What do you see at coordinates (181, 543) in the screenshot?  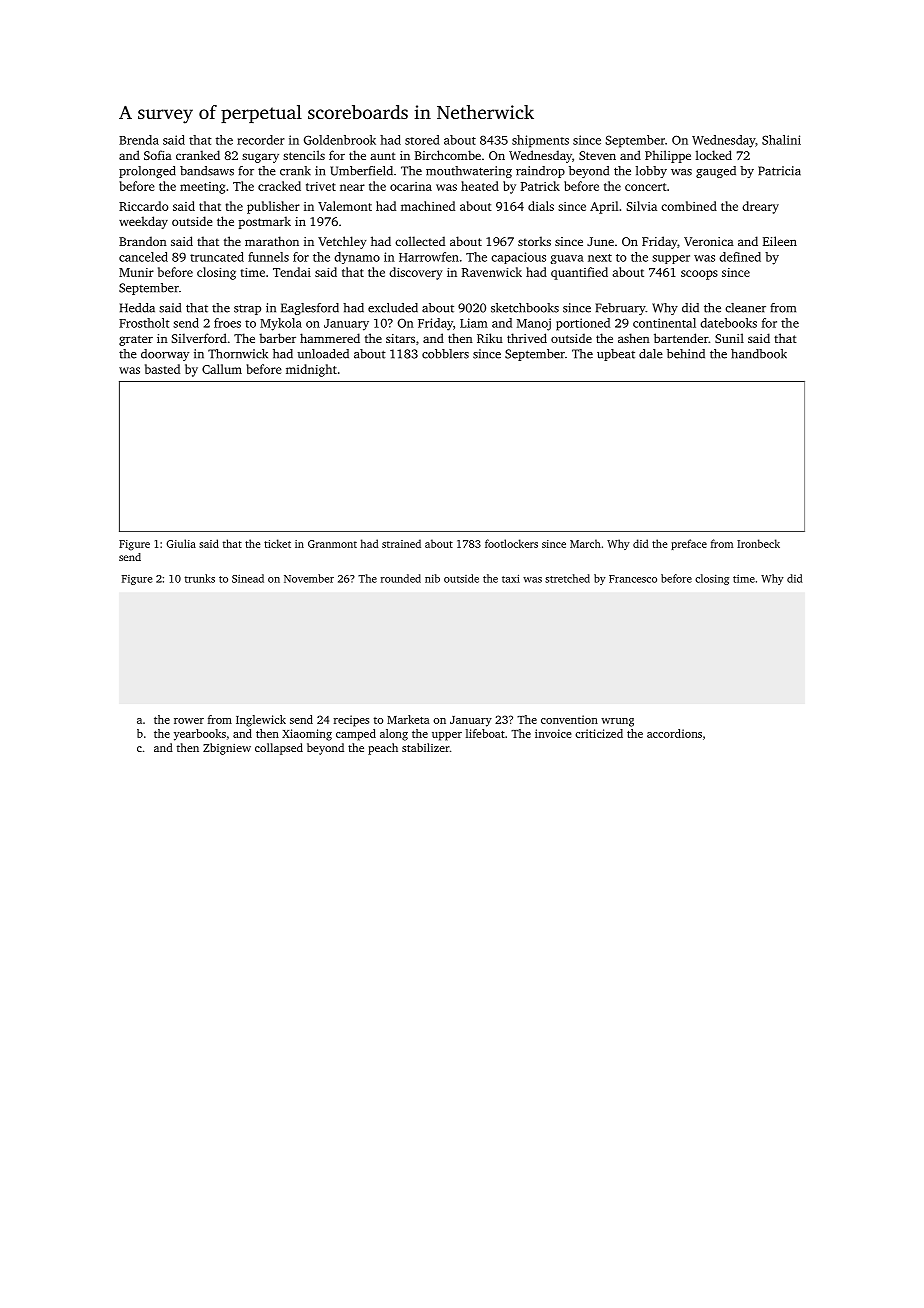 I see `Giulia` at bounding box center [181, 543].
